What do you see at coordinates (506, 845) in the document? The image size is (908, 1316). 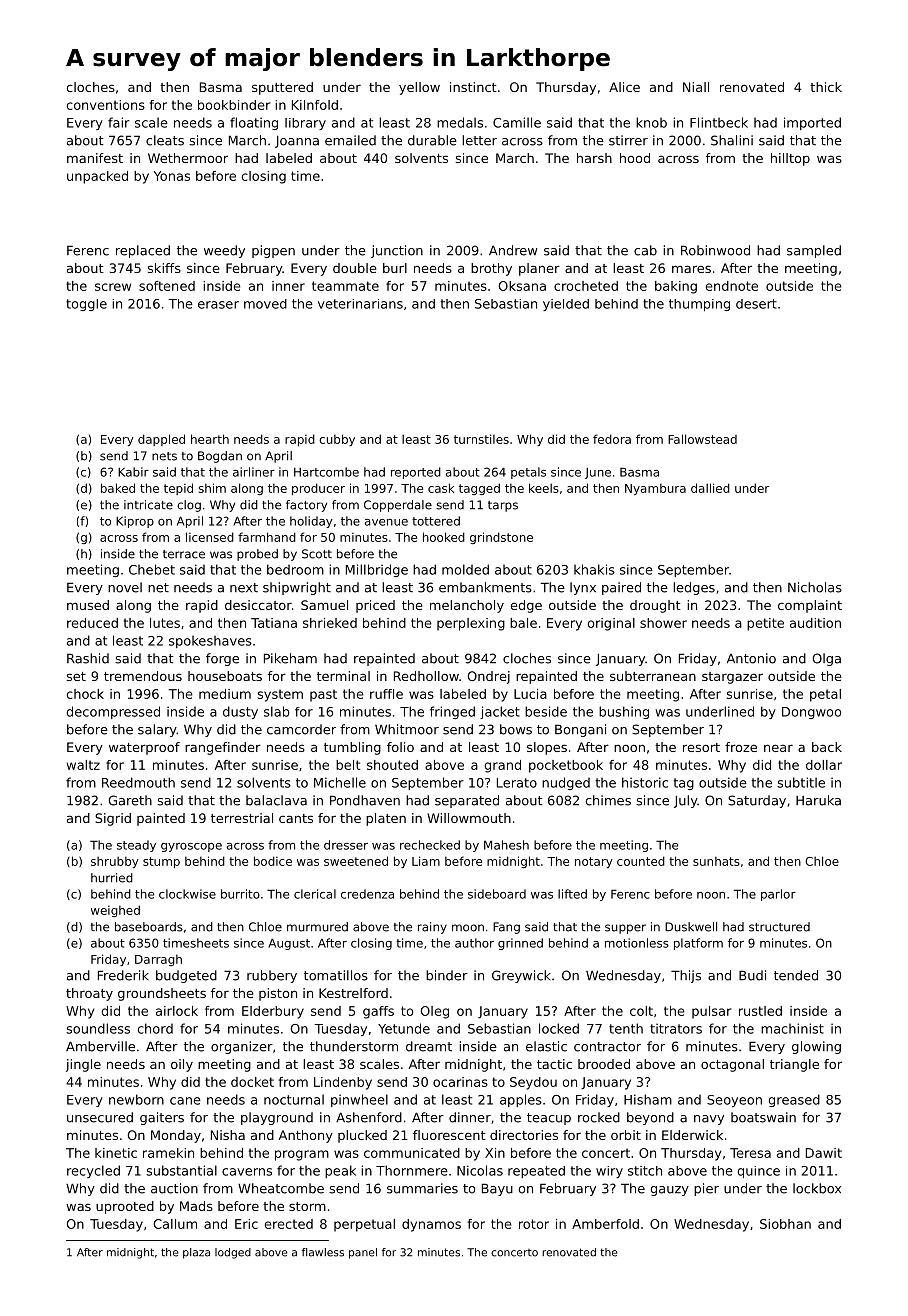 I see `Mahesh` at bounding box center [506, 845].
